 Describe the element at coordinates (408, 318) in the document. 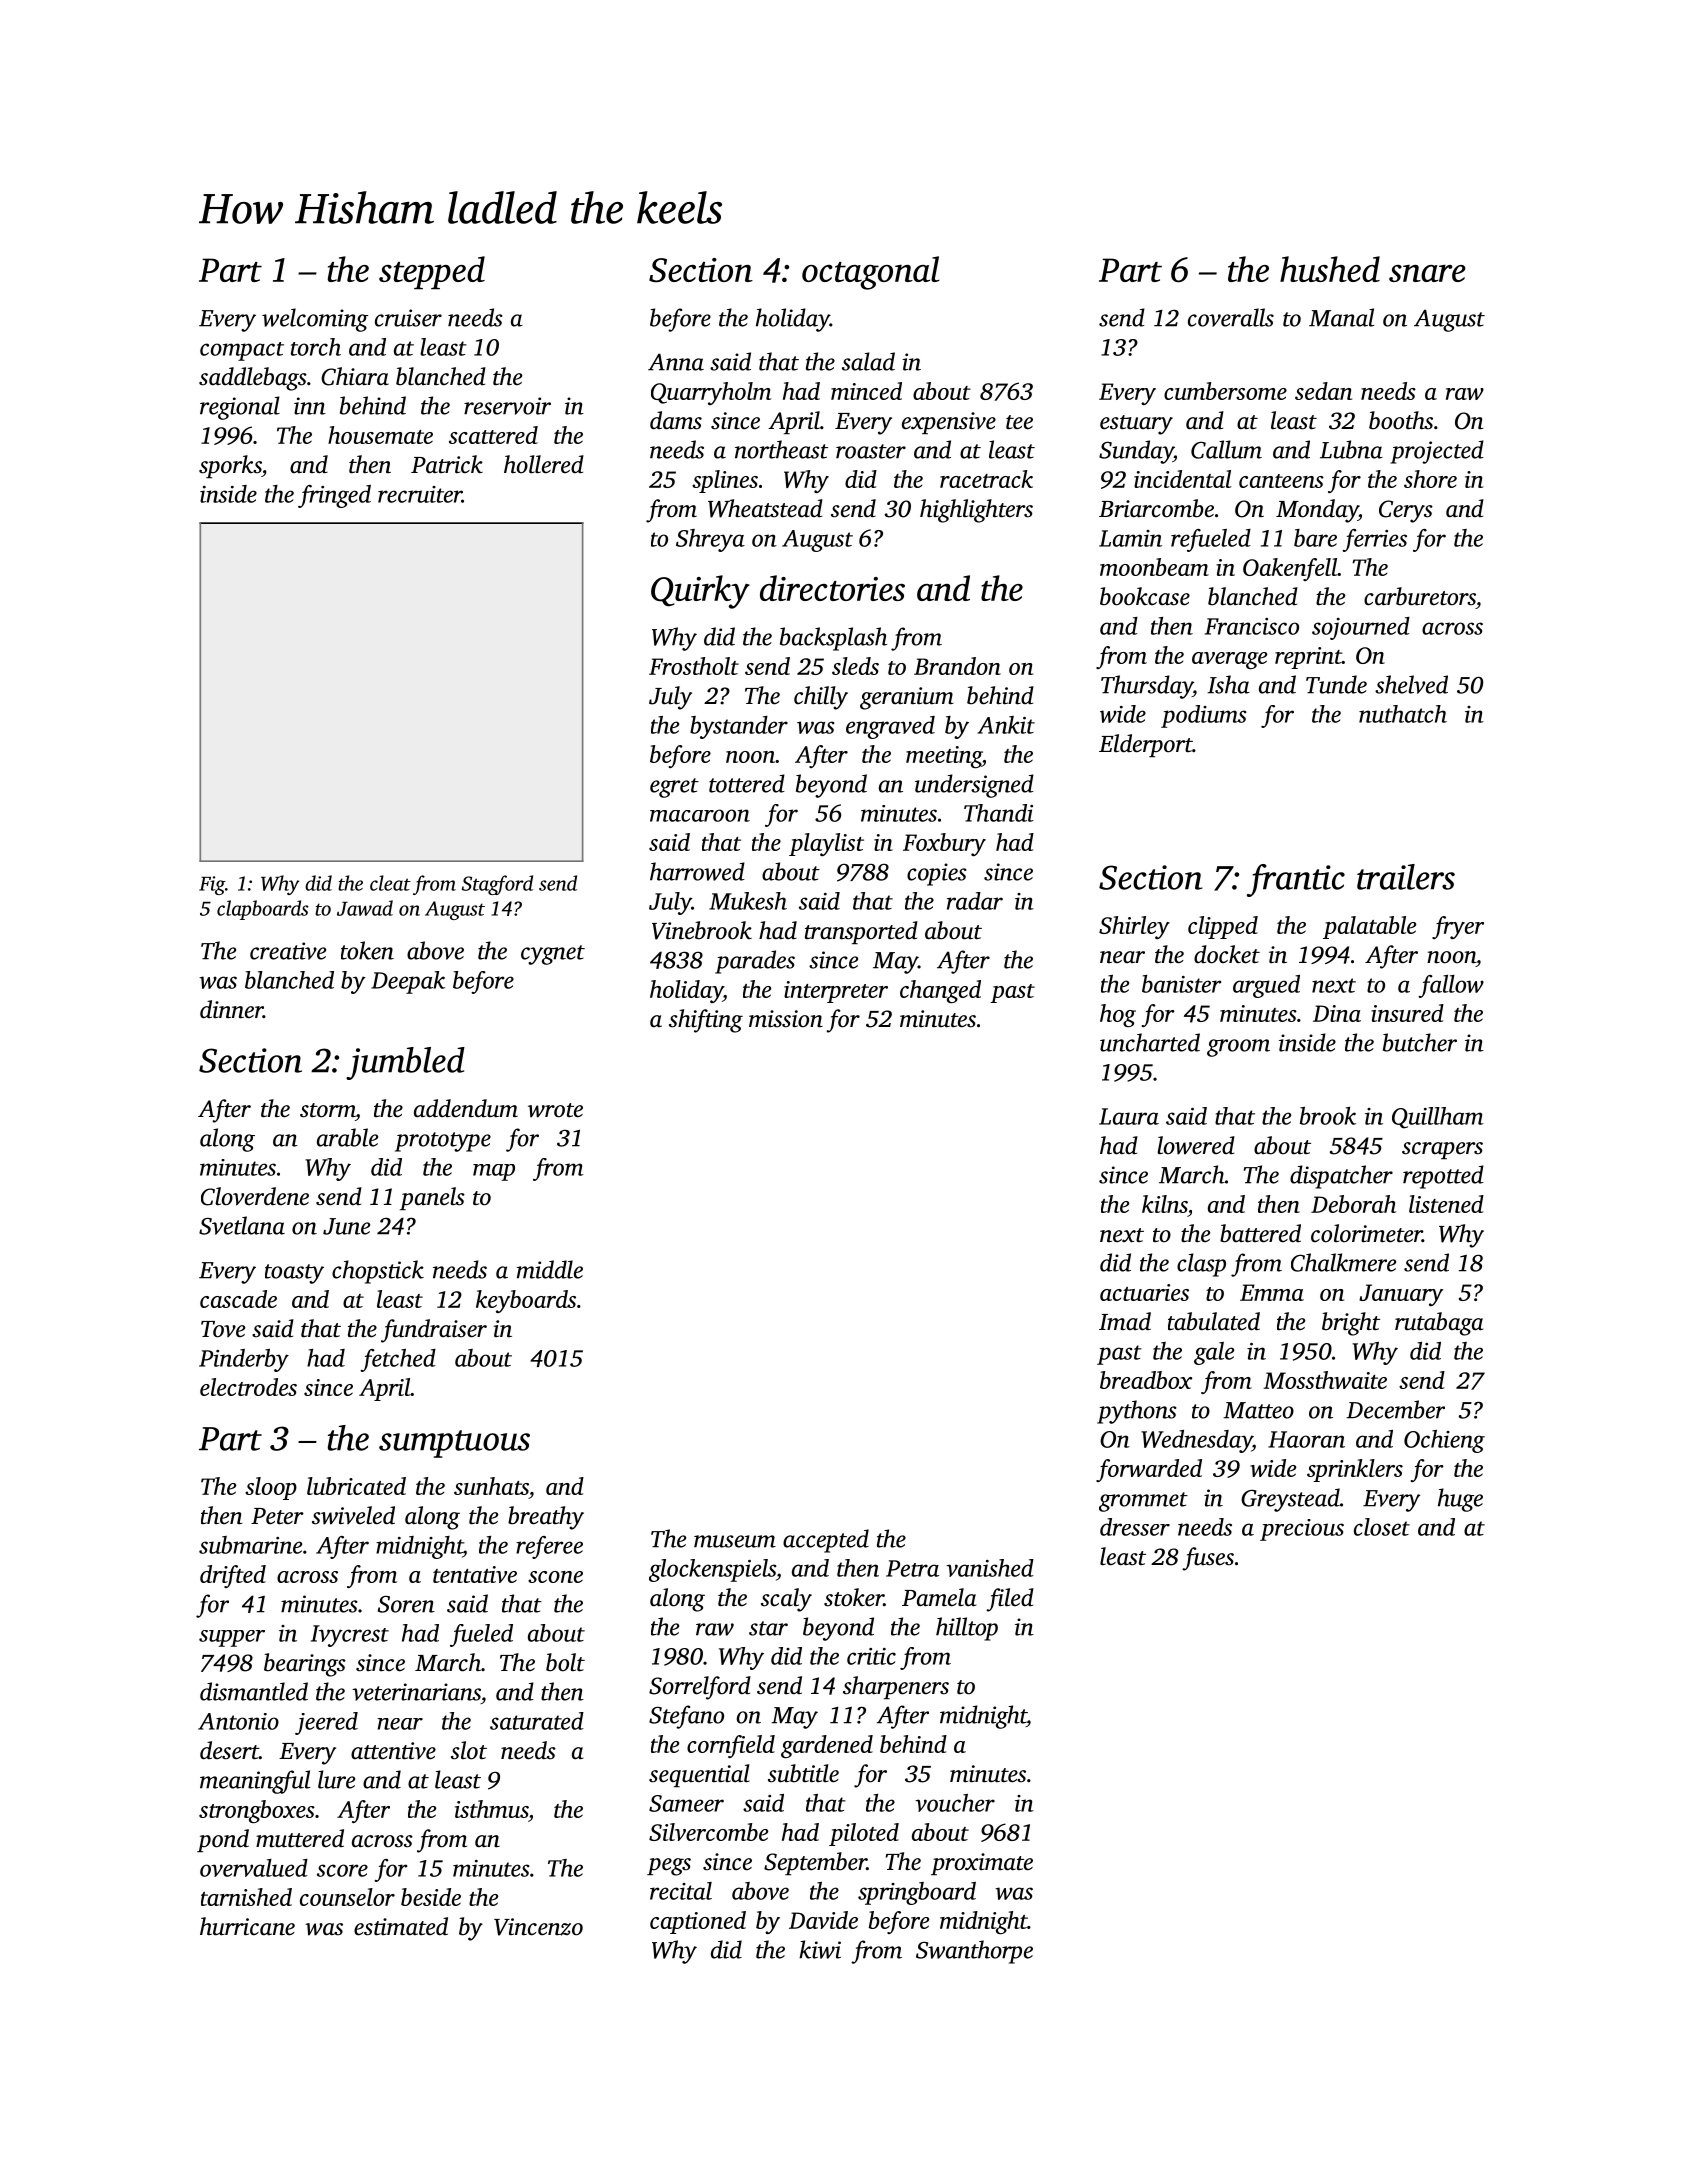

I see `cruiser` at that location.
